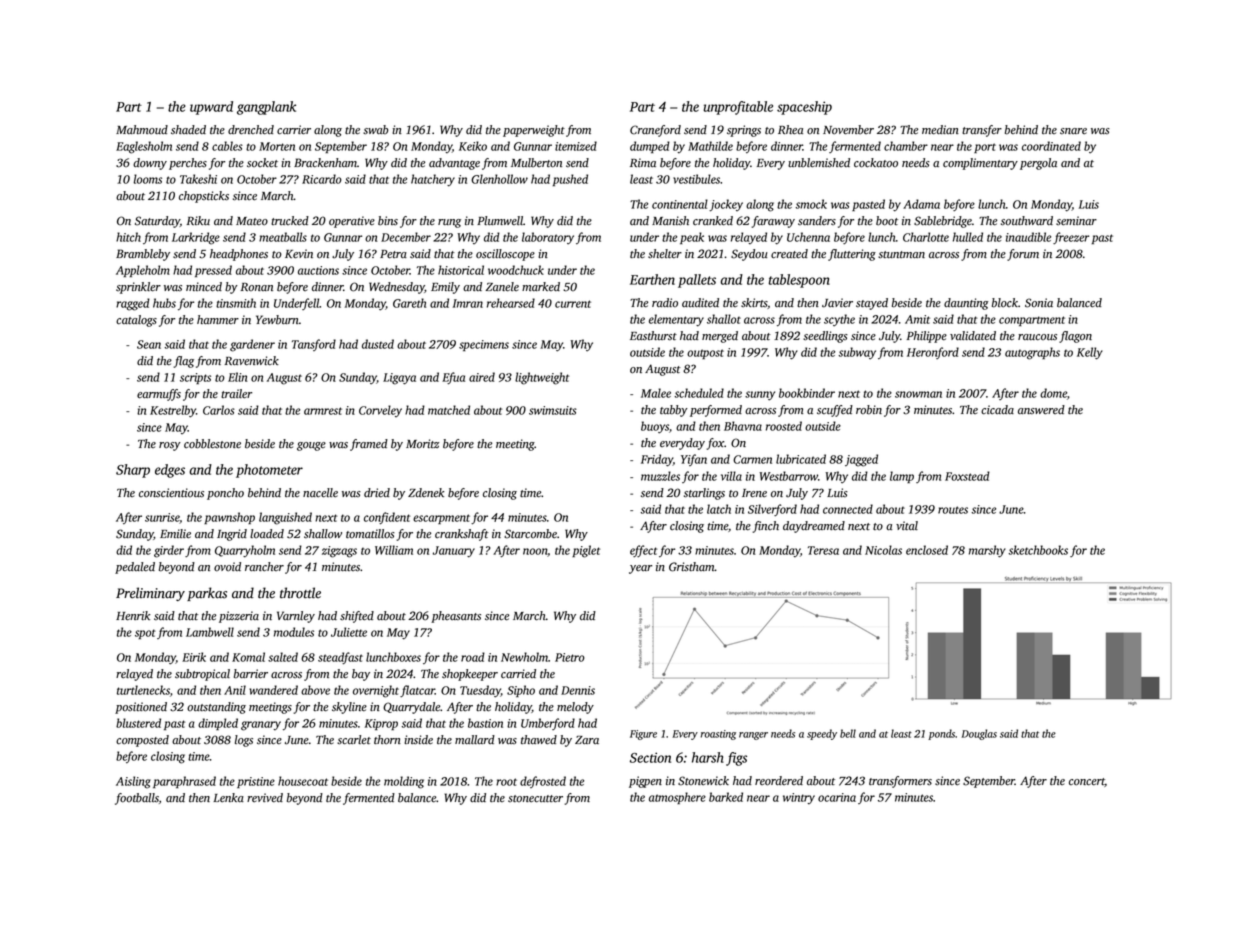 This page has height=952, width=1233. I want to click on routes, so click(953, 510).
